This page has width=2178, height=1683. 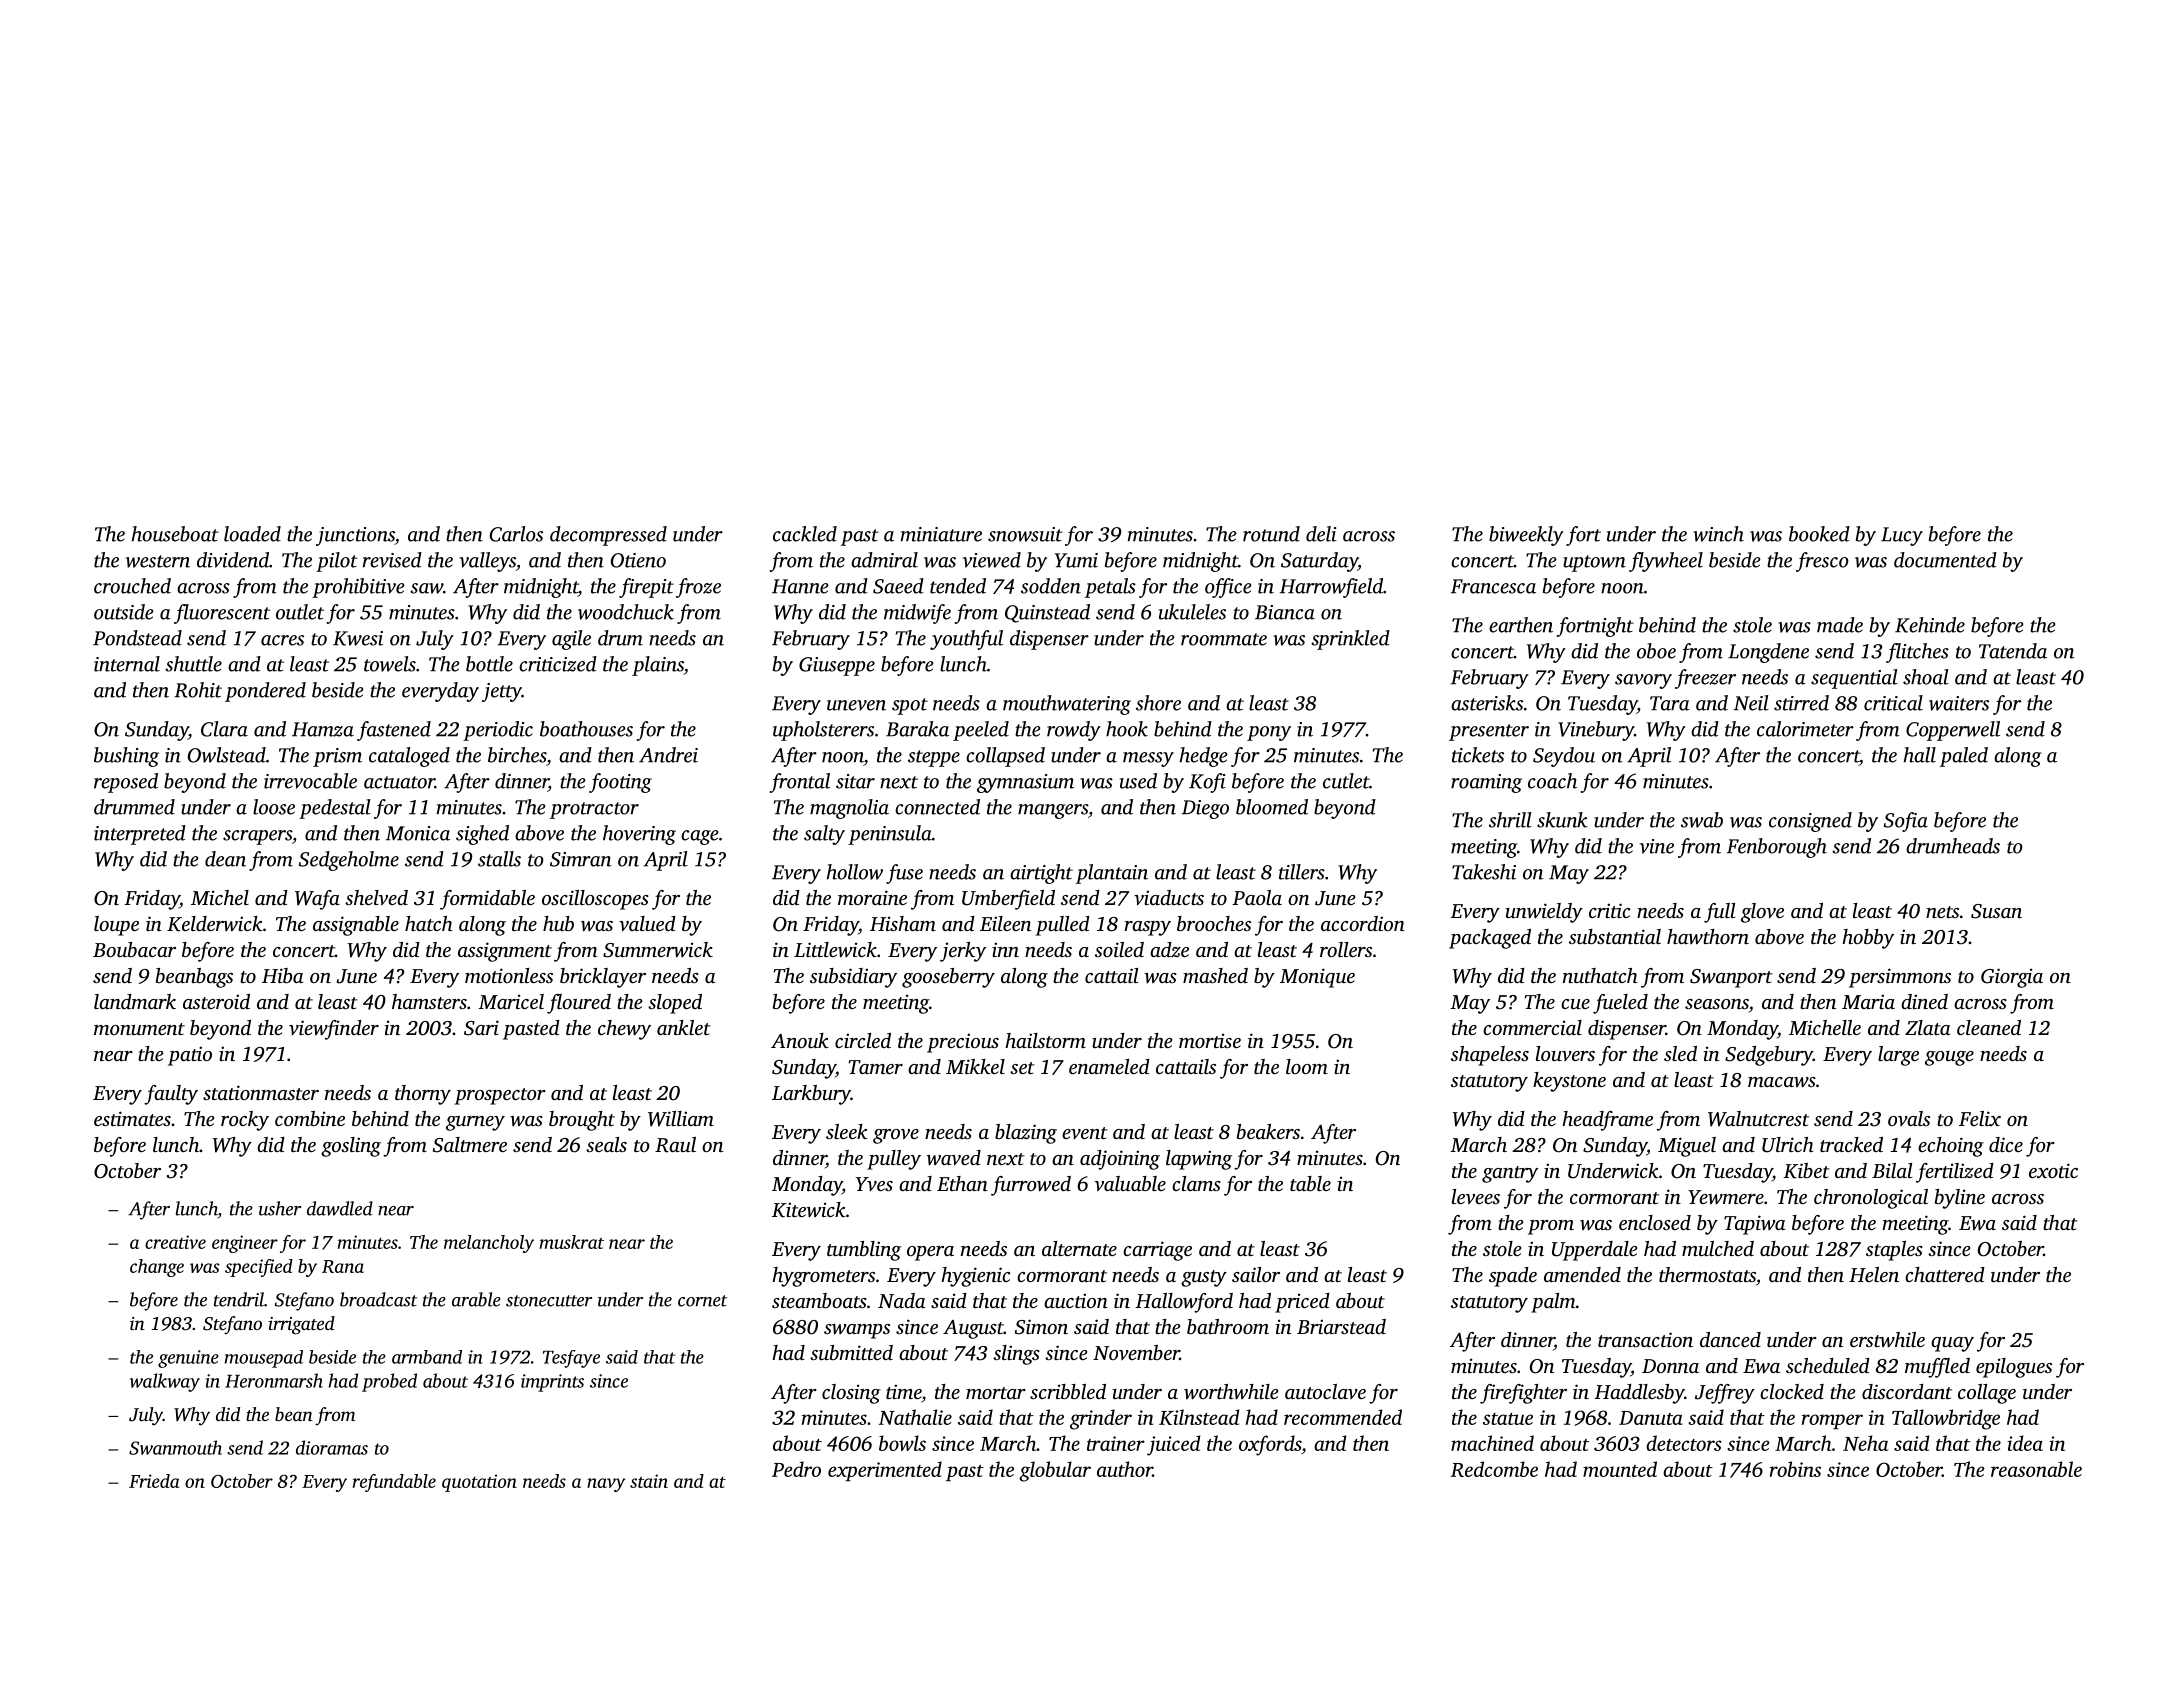 I want to click on houseboat, so click(x=175, y=534).
